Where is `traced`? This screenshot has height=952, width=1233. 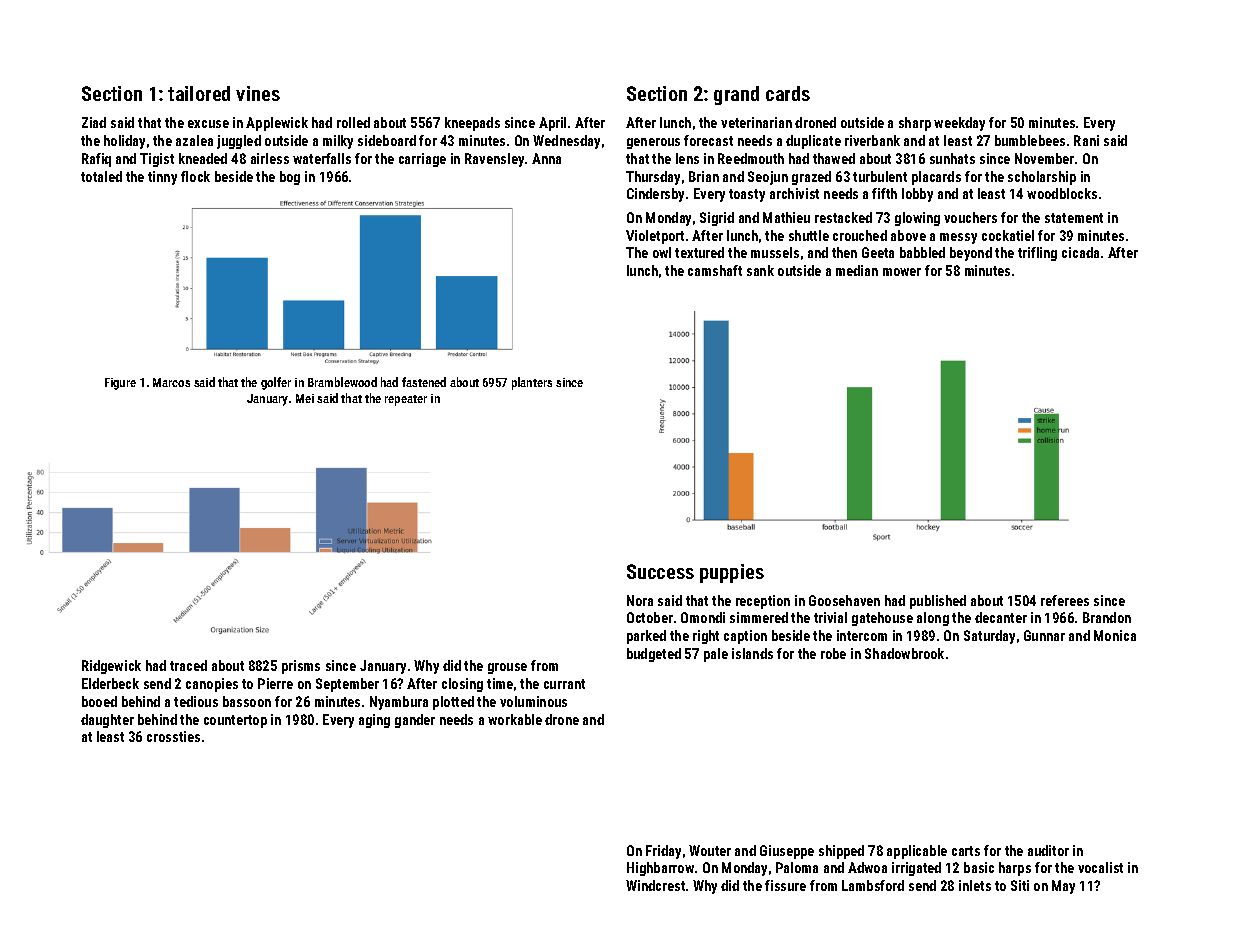 traced is located at coordinates (188, 665).
